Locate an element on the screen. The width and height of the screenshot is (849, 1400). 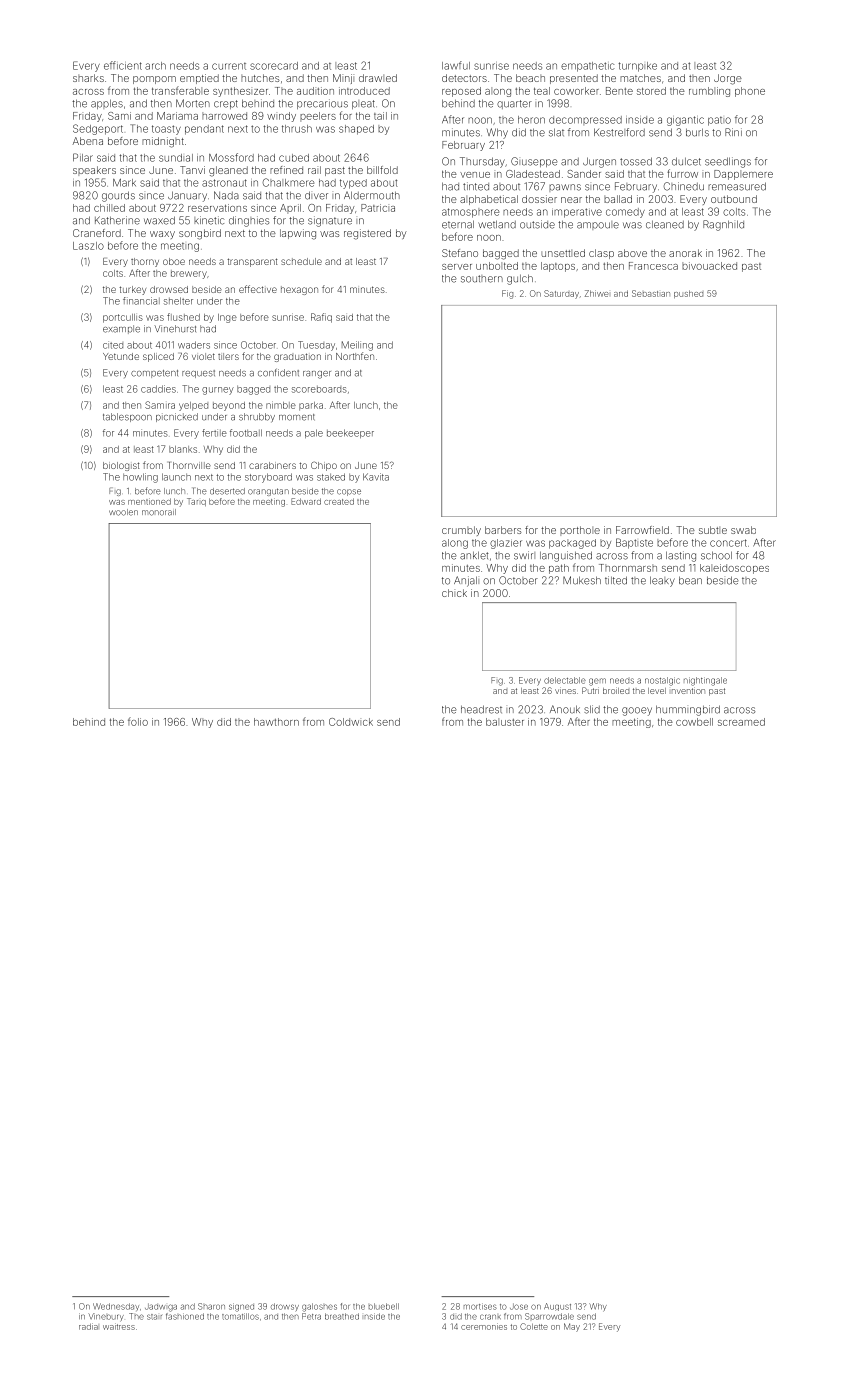
beekeeper is located at coordinates (350, 433).
